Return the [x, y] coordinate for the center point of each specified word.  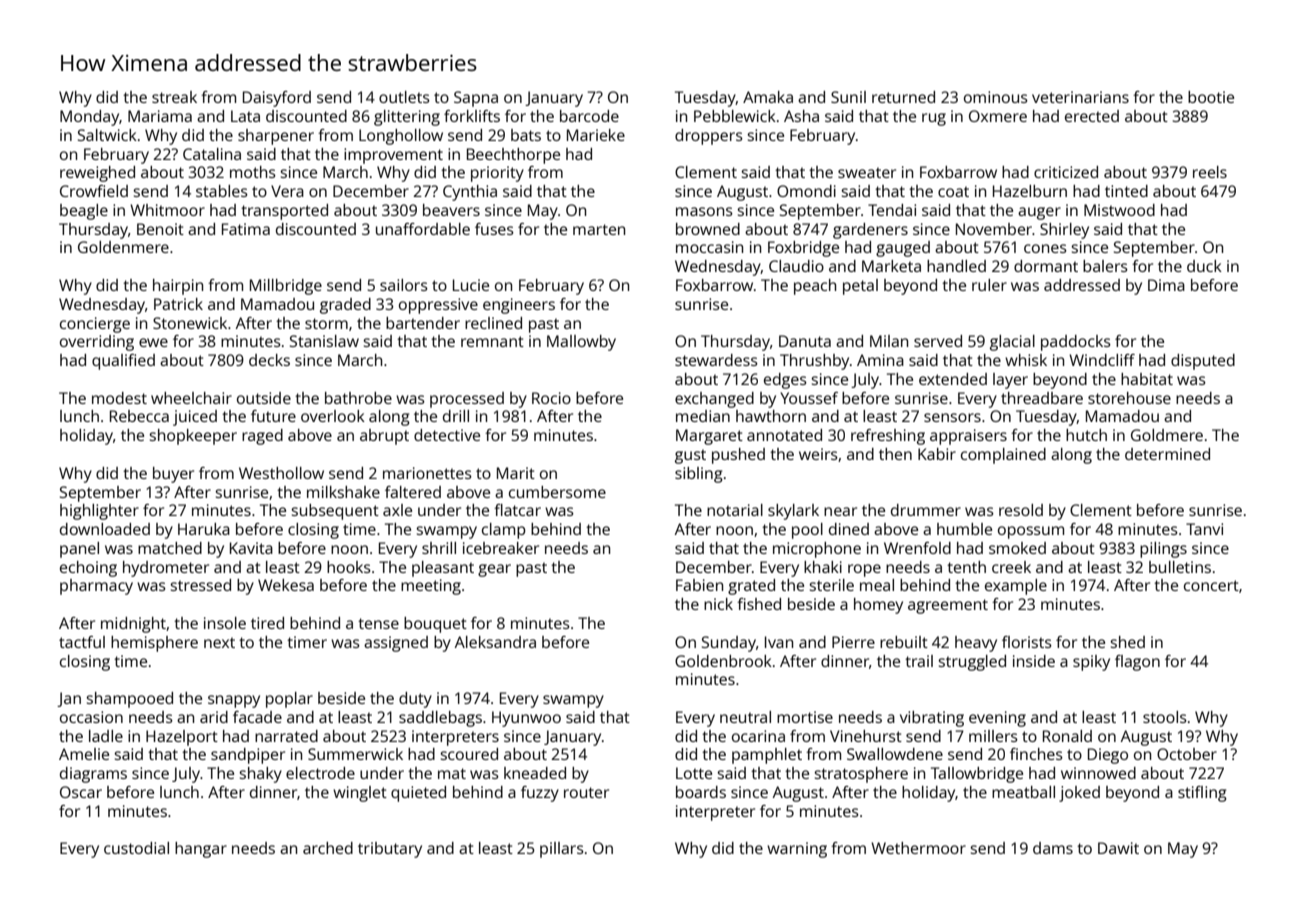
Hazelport [182, 738]
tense [378, 623]
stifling [1202, 794]
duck [1204, 266]
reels [1210, 172]
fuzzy [540, 794]
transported [284, 212]
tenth [966, 567]
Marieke [596, 135]
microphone [817, 550]
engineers [519, 306]
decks [269, 360]
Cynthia [470, 193]
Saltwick [107, 135]
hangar [201, 850]
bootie [1211, 97]
